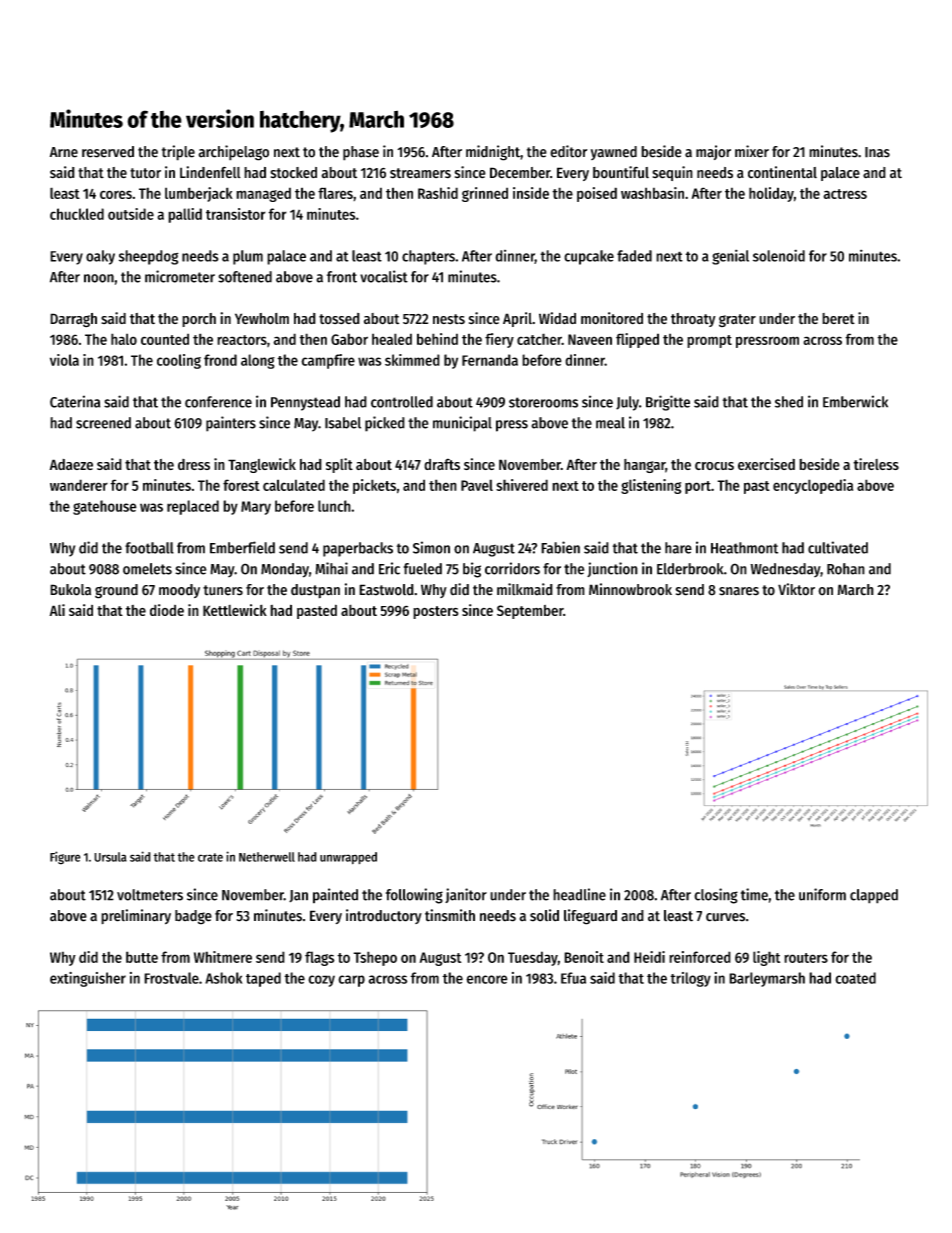 This document has height=1233, width=952. Describe the element at coordinates (877, 152) in the document. I see `Inas` at that location.
